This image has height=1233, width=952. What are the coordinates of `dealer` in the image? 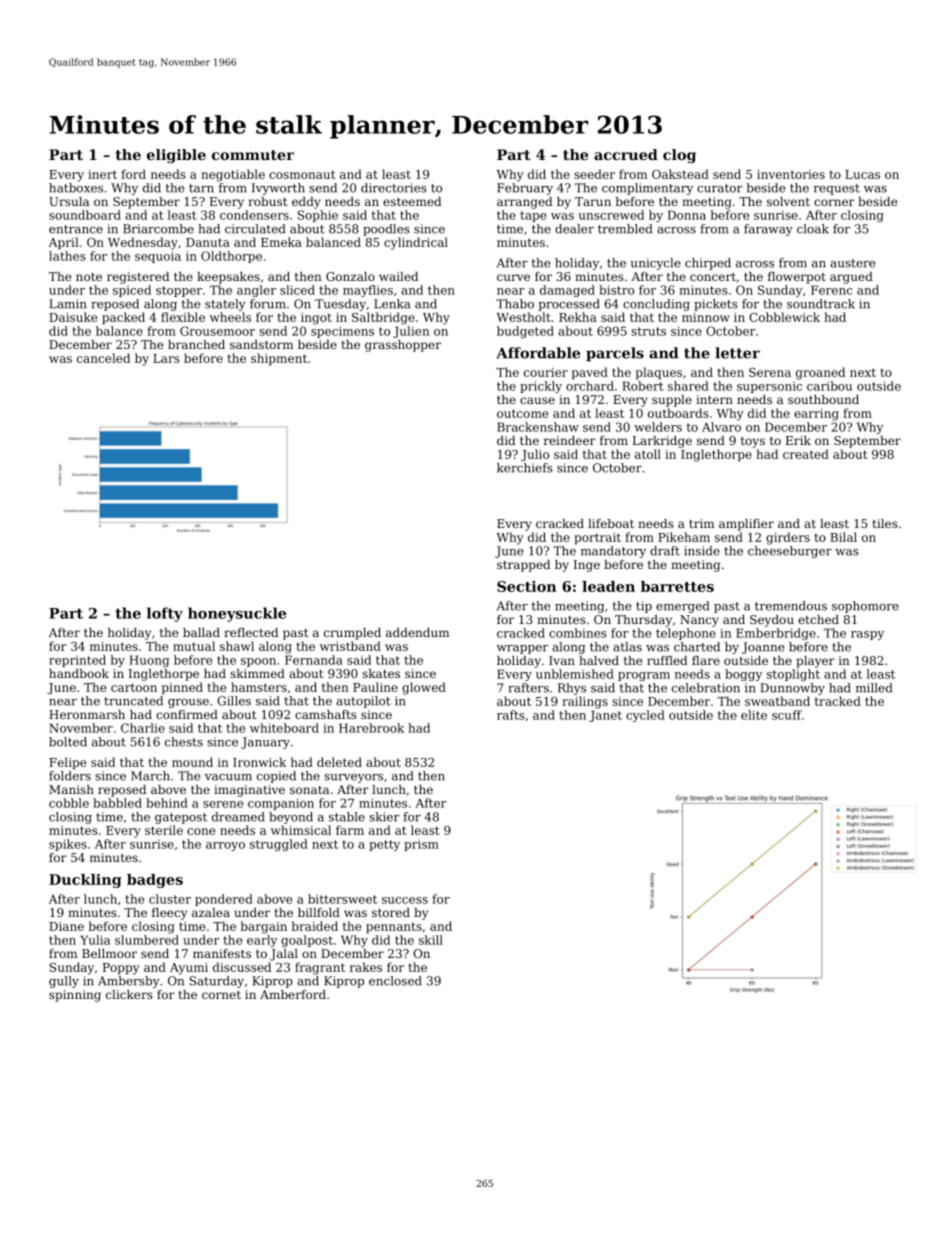 It's located at (574, 229).
